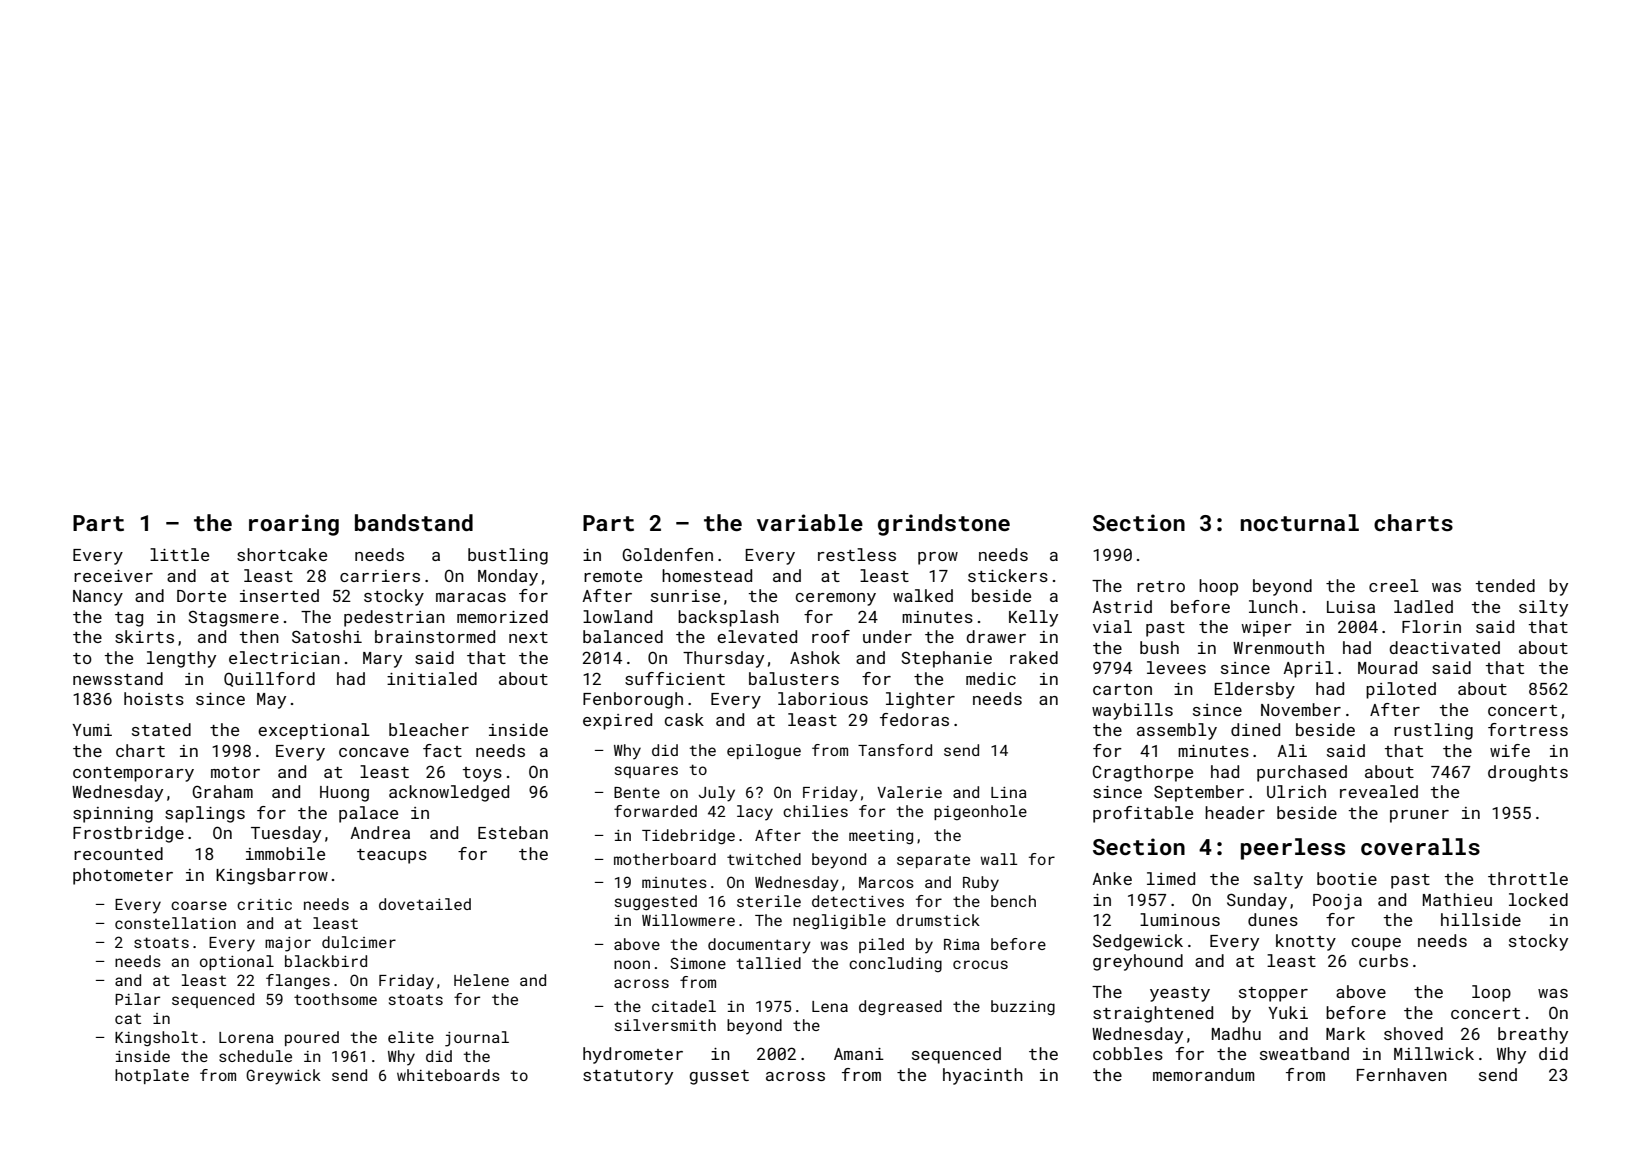 This screenshot has width=1641, height=1160. What do you see at coordinates (1218, 587) in the screenshot?
I see `hoop` at bounding box center [1218, 587].
